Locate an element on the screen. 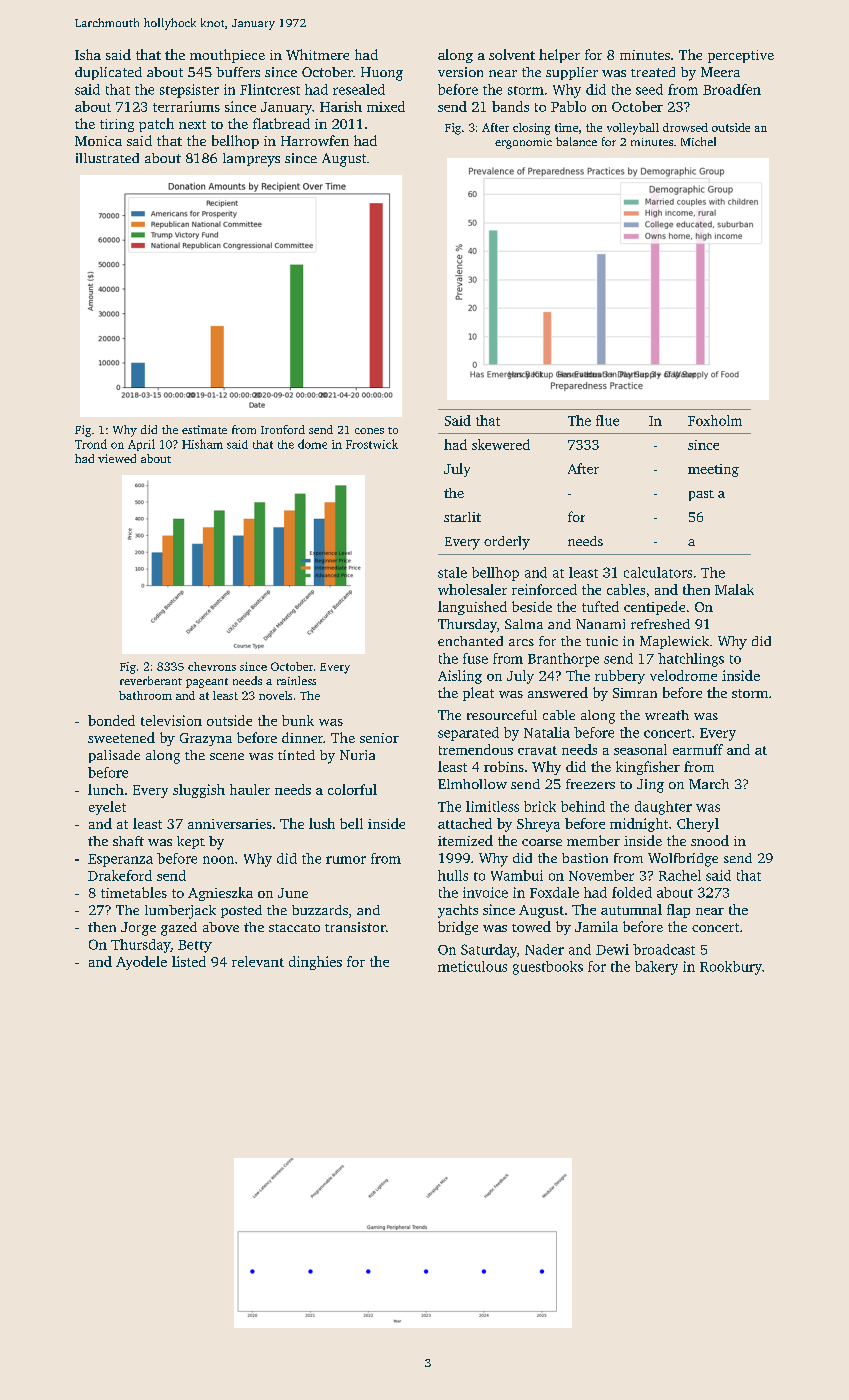 The image size is (849, 1400). dinghies is located at coordinates (315, 963).
